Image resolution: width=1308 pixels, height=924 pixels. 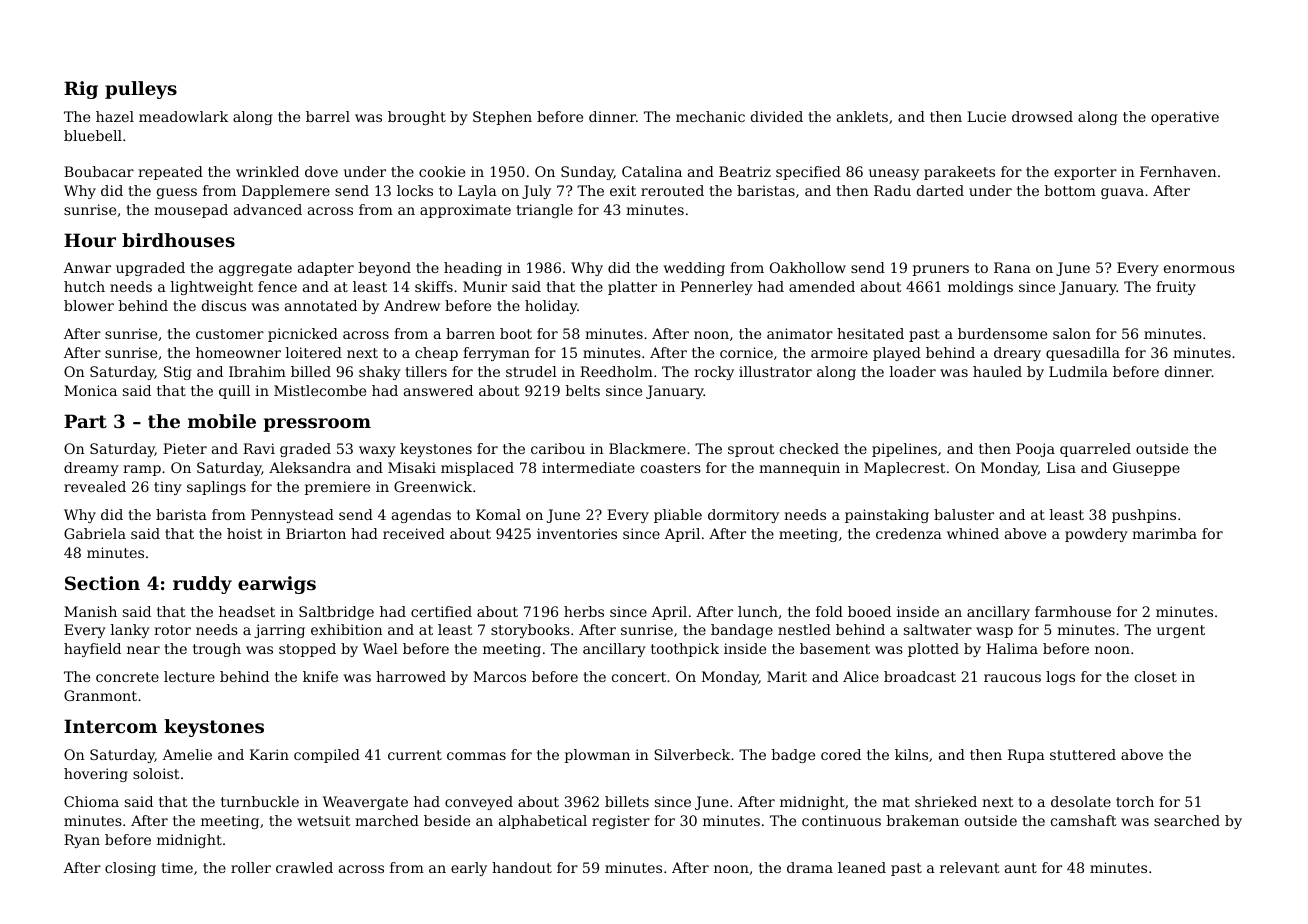 I want to click on pushpins, so click(x=1144, y=516).
